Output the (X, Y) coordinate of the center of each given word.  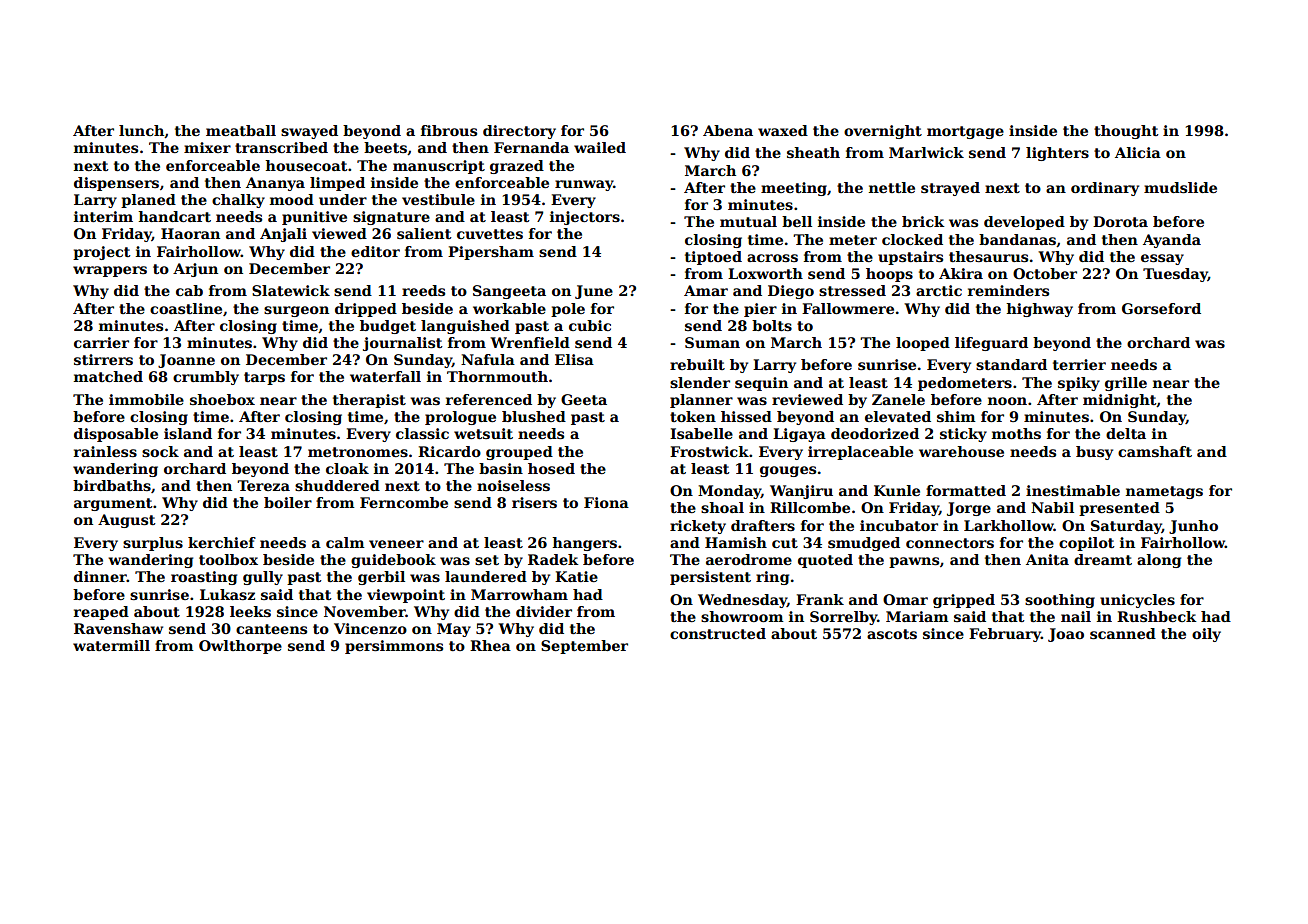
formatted (966, 490)
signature (391, 218)
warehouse (961, 451)
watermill (111, 645)
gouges (788, 471)
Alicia (1138, 152)
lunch (142, 131)
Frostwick (709, 451)
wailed (600, 147)
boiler (288, 502)
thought (1126, 132)
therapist (369, 401)
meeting (794, 189)
